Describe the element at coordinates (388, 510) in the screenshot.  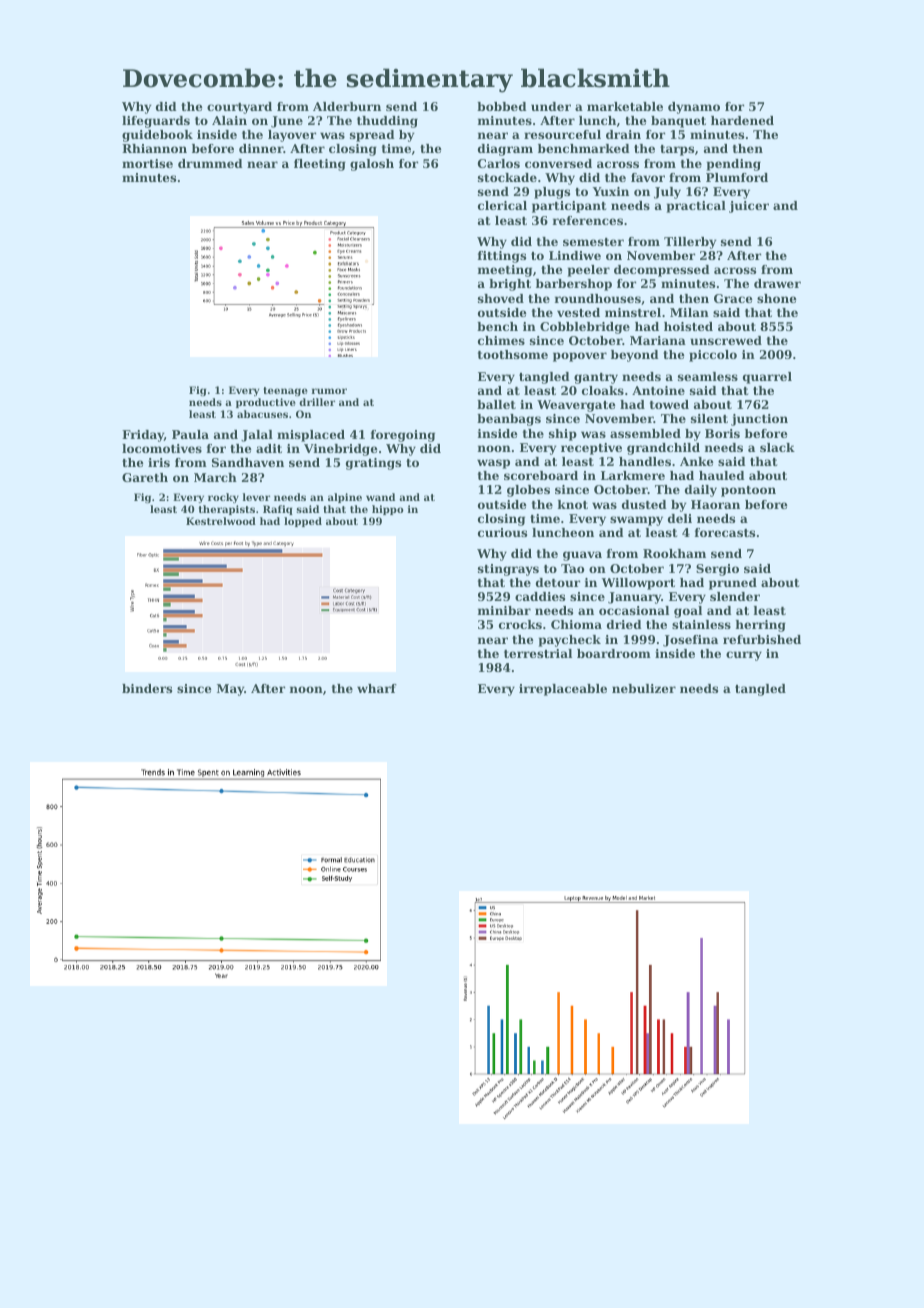
I see `hippo` at that location.
